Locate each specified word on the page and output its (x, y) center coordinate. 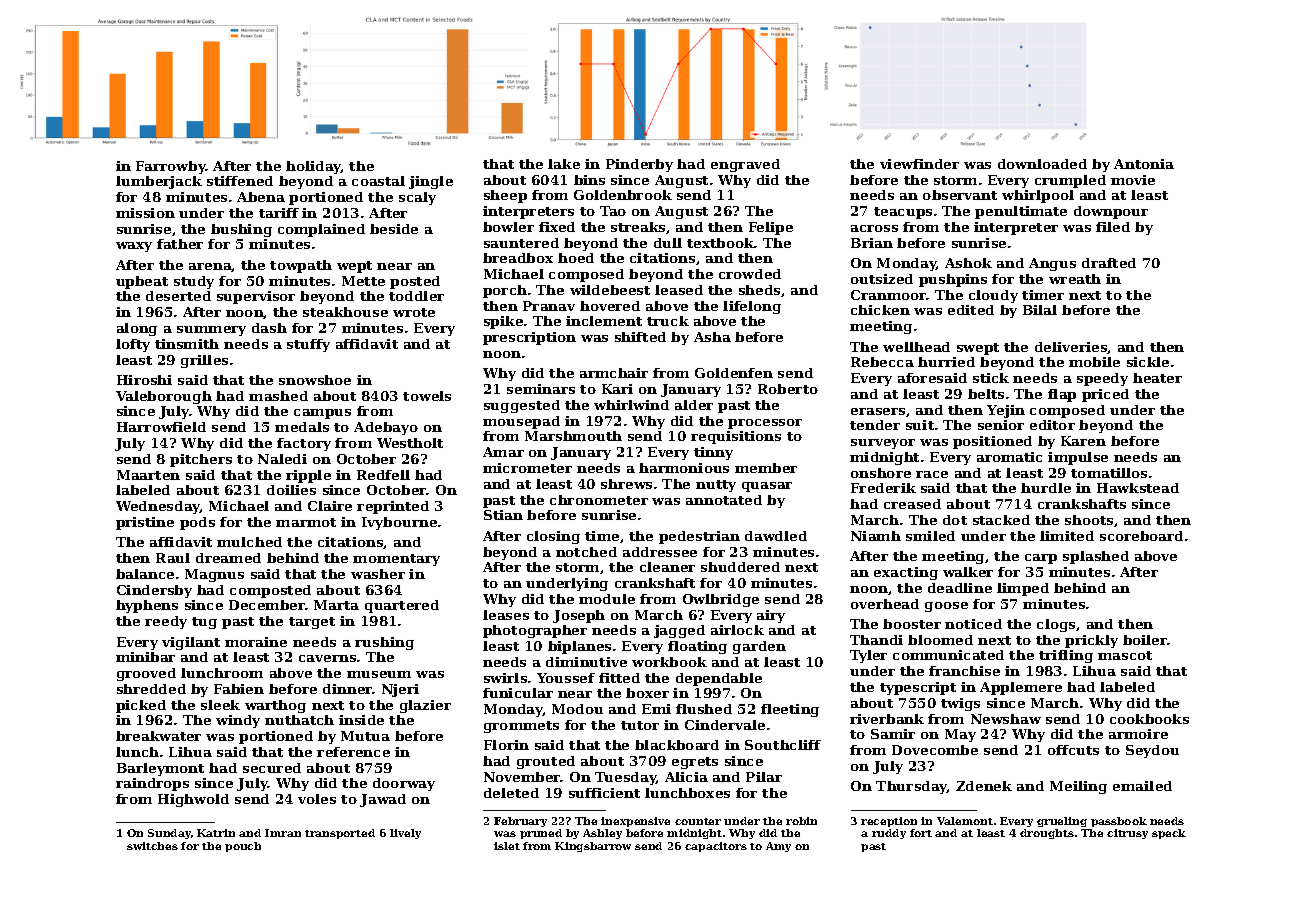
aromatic (1009, 457)
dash (269, 328)
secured (272, 768)
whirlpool (1038, 196)
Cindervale (725, 725)
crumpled (1070, 181)
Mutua (365, 736)
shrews (626, 484)
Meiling (1078, 787)
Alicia (686, 777)
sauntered (521, 243)
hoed (576, 258)
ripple (308, 476)
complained (321, 230)
